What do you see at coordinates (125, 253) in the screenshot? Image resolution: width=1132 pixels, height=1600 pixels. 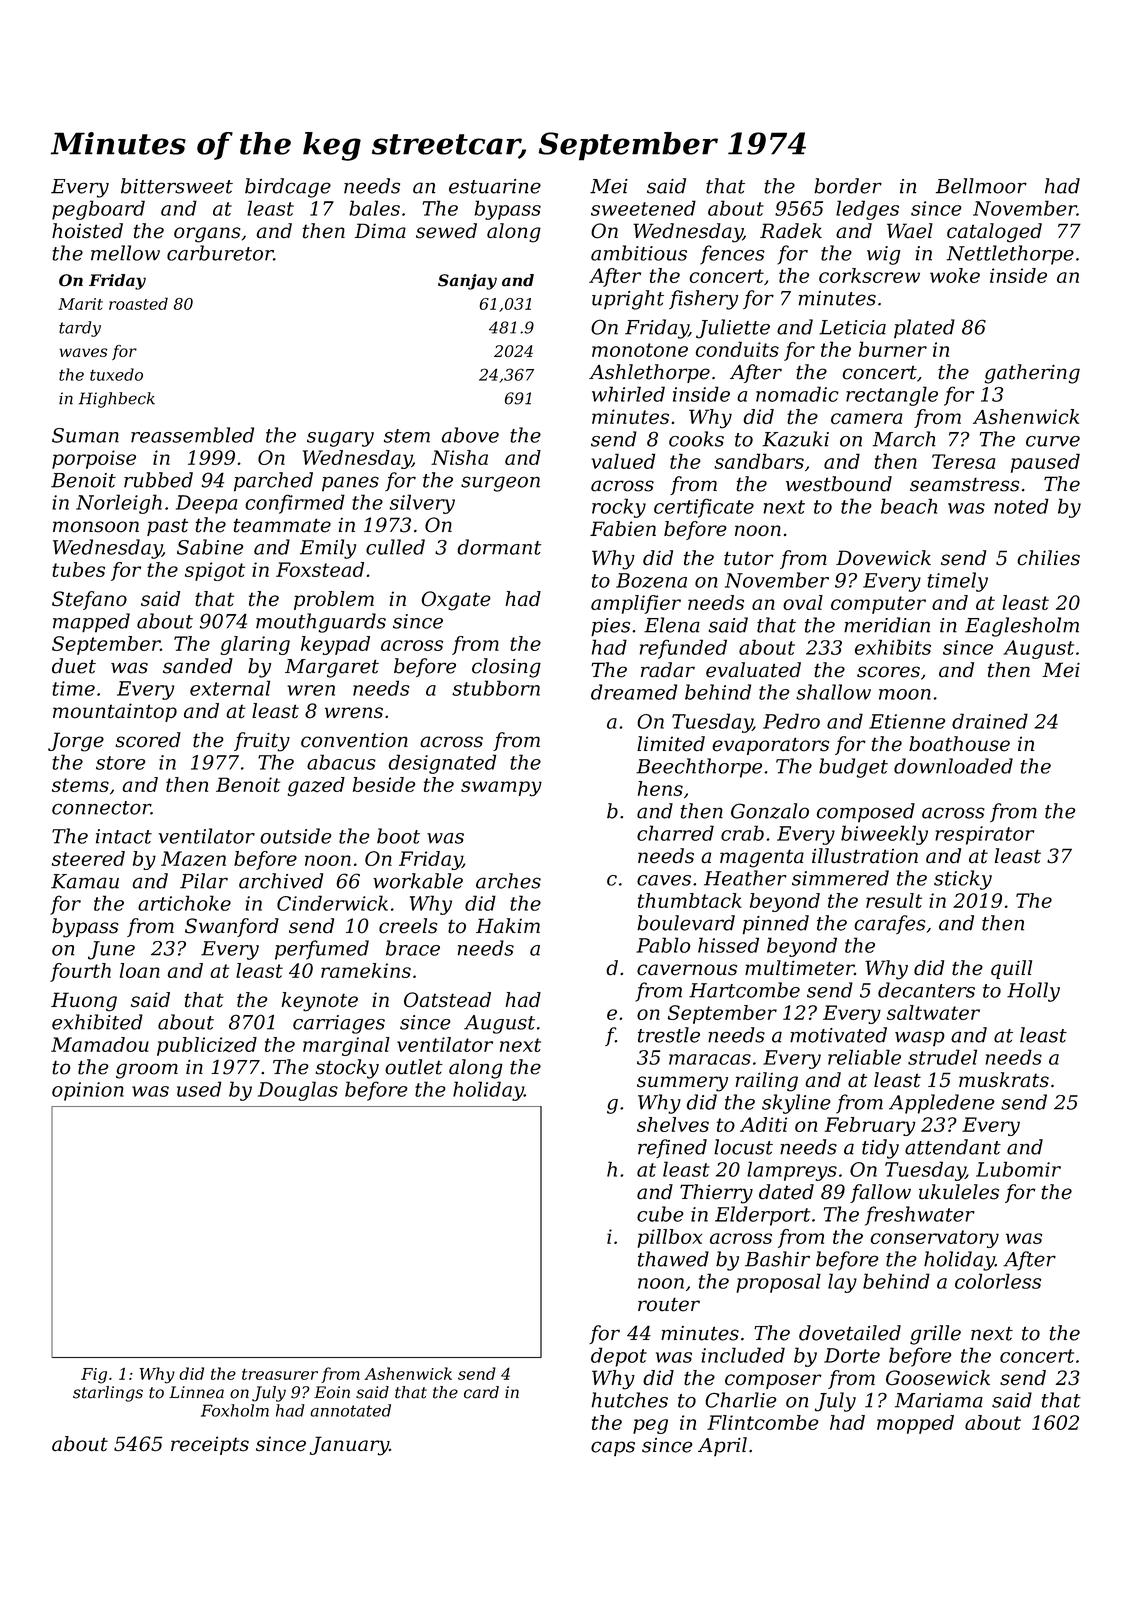 I see `mellow` at bounding box center [125, 253].
